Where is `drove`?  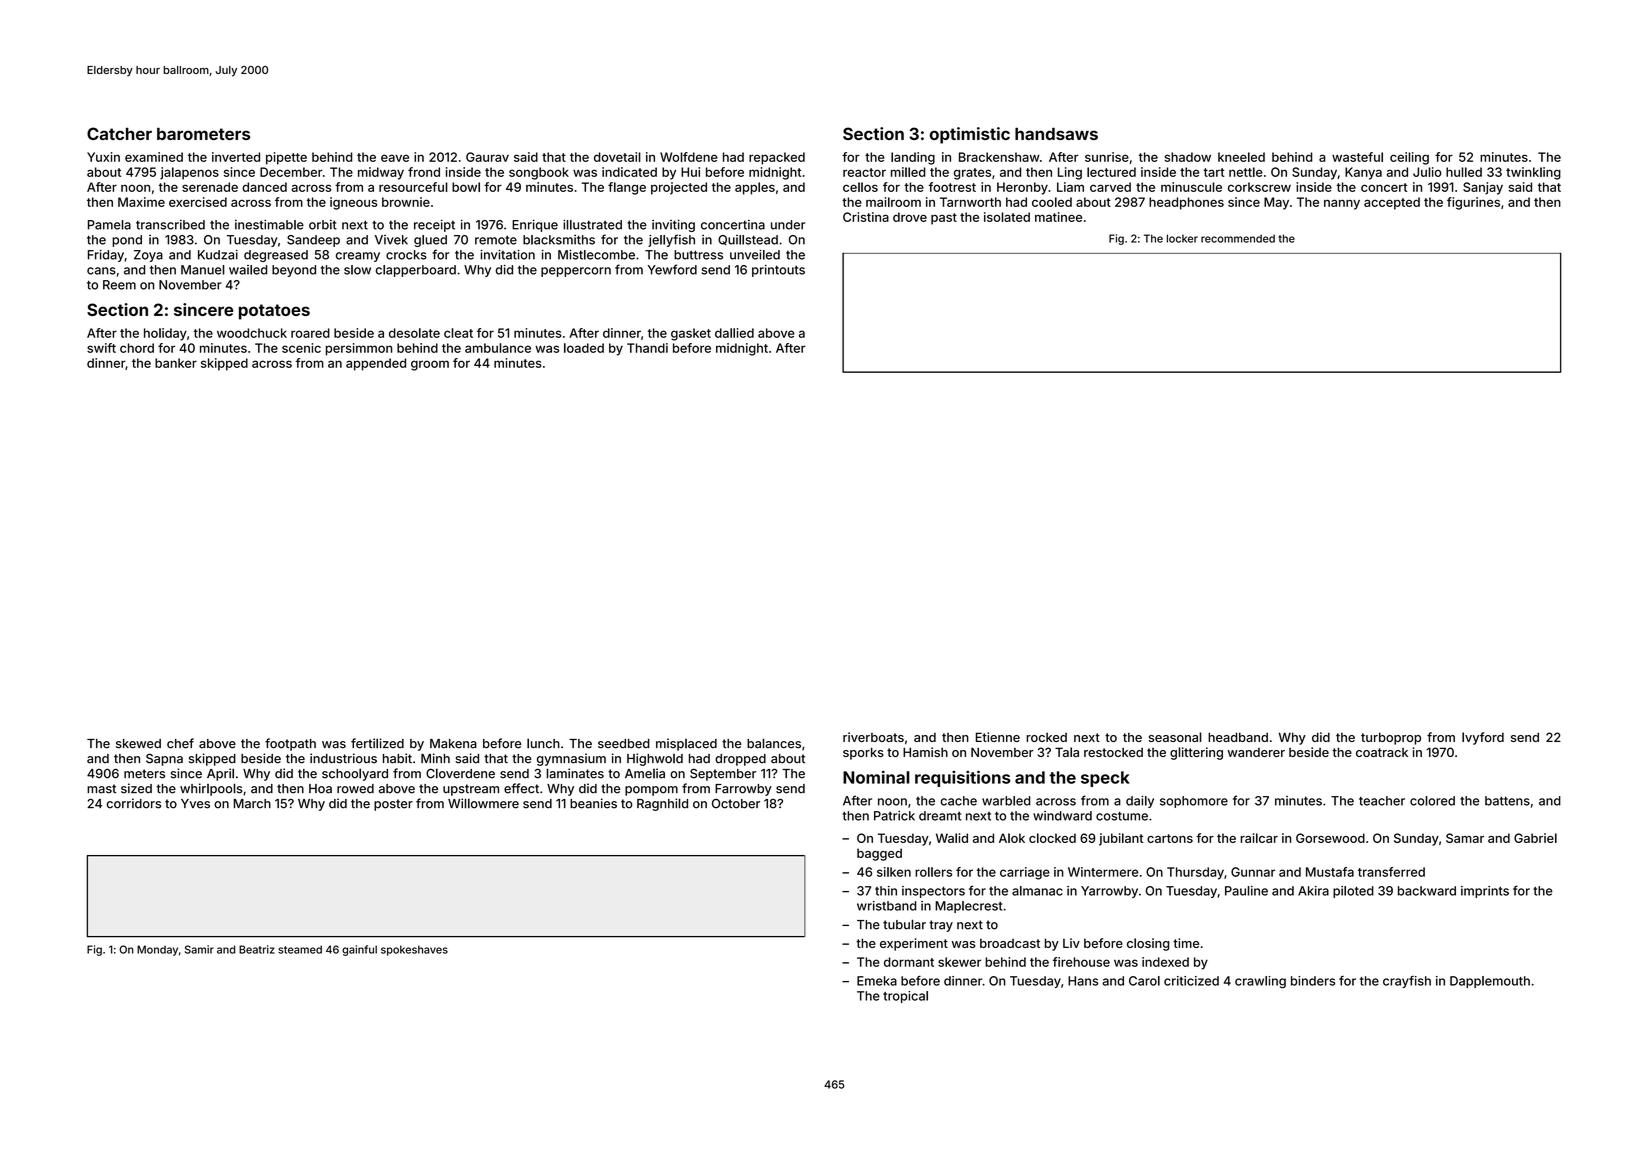
drove is located at coordinates (910, 217).
